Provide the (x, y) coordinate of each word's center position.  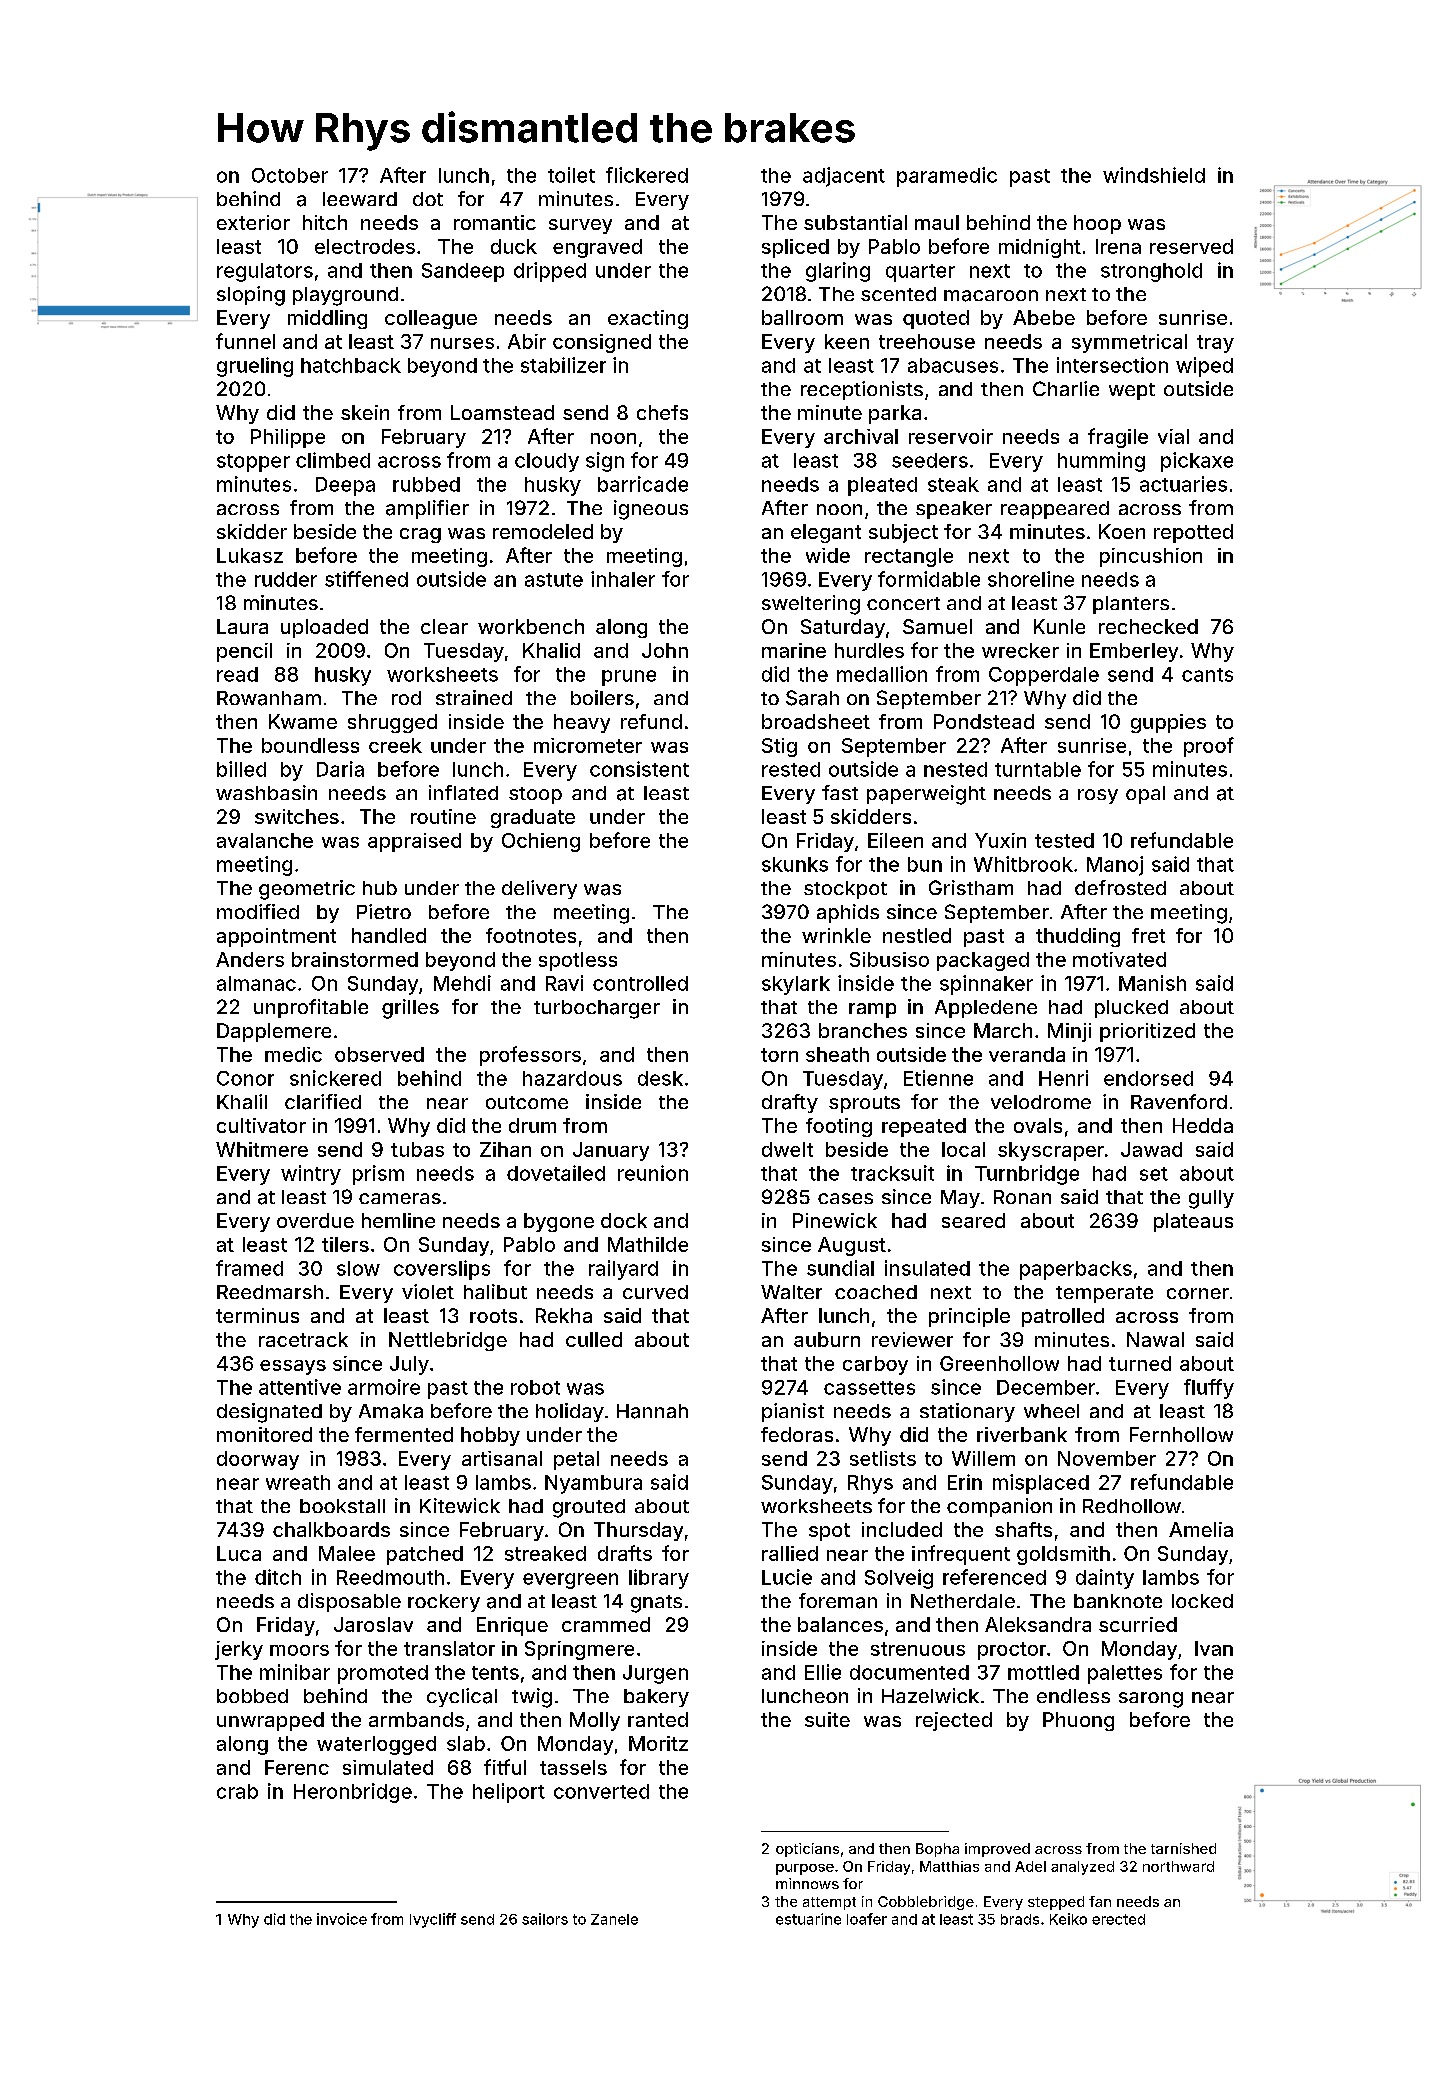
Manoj (1115, 866)
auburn (827, 1339)
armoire (384, 1387)
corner (1198, 1293)
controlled (640, 983)
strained (474, 697)
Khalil (242, 1101)
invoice (342, 1919)
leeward (360, 199)
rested (791, 769)
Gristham (971, 887)
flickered (647, 175)
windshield (1154, 175)
